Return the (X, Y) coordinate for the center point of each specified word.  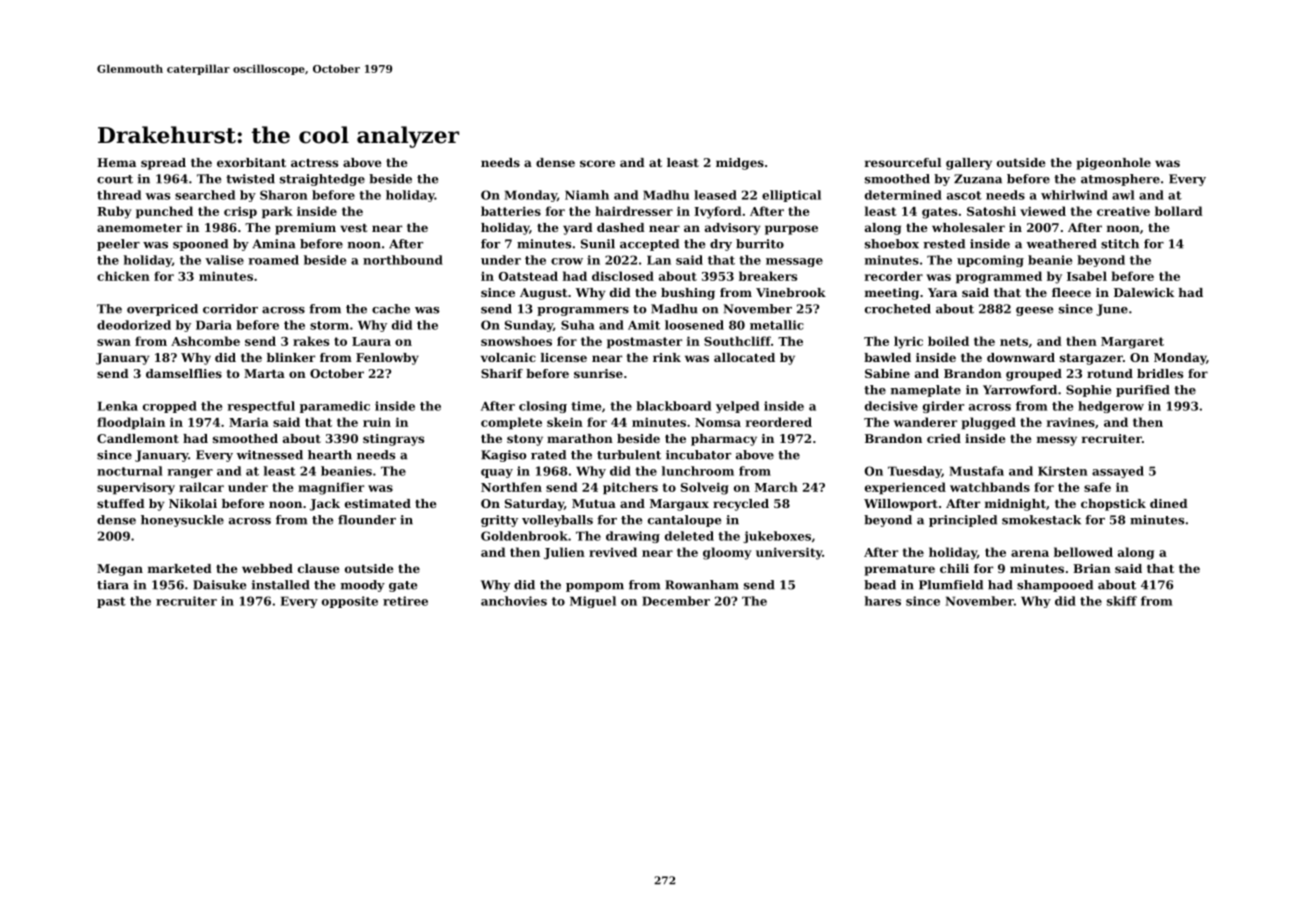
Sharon (283, 195)
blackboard (673, 406)
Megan (120, 570)
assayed (1118, 472)
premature (900, 570)
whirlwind (1074, 195)
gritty (499, 521)
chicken (123, 276)
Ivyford (718, 212)
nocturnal (130, 471)
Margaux (679, 505)
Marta (264, 373)
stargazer (1091, 359)
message (794, 262)
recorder (894, 276)
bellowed (1083, 552)
